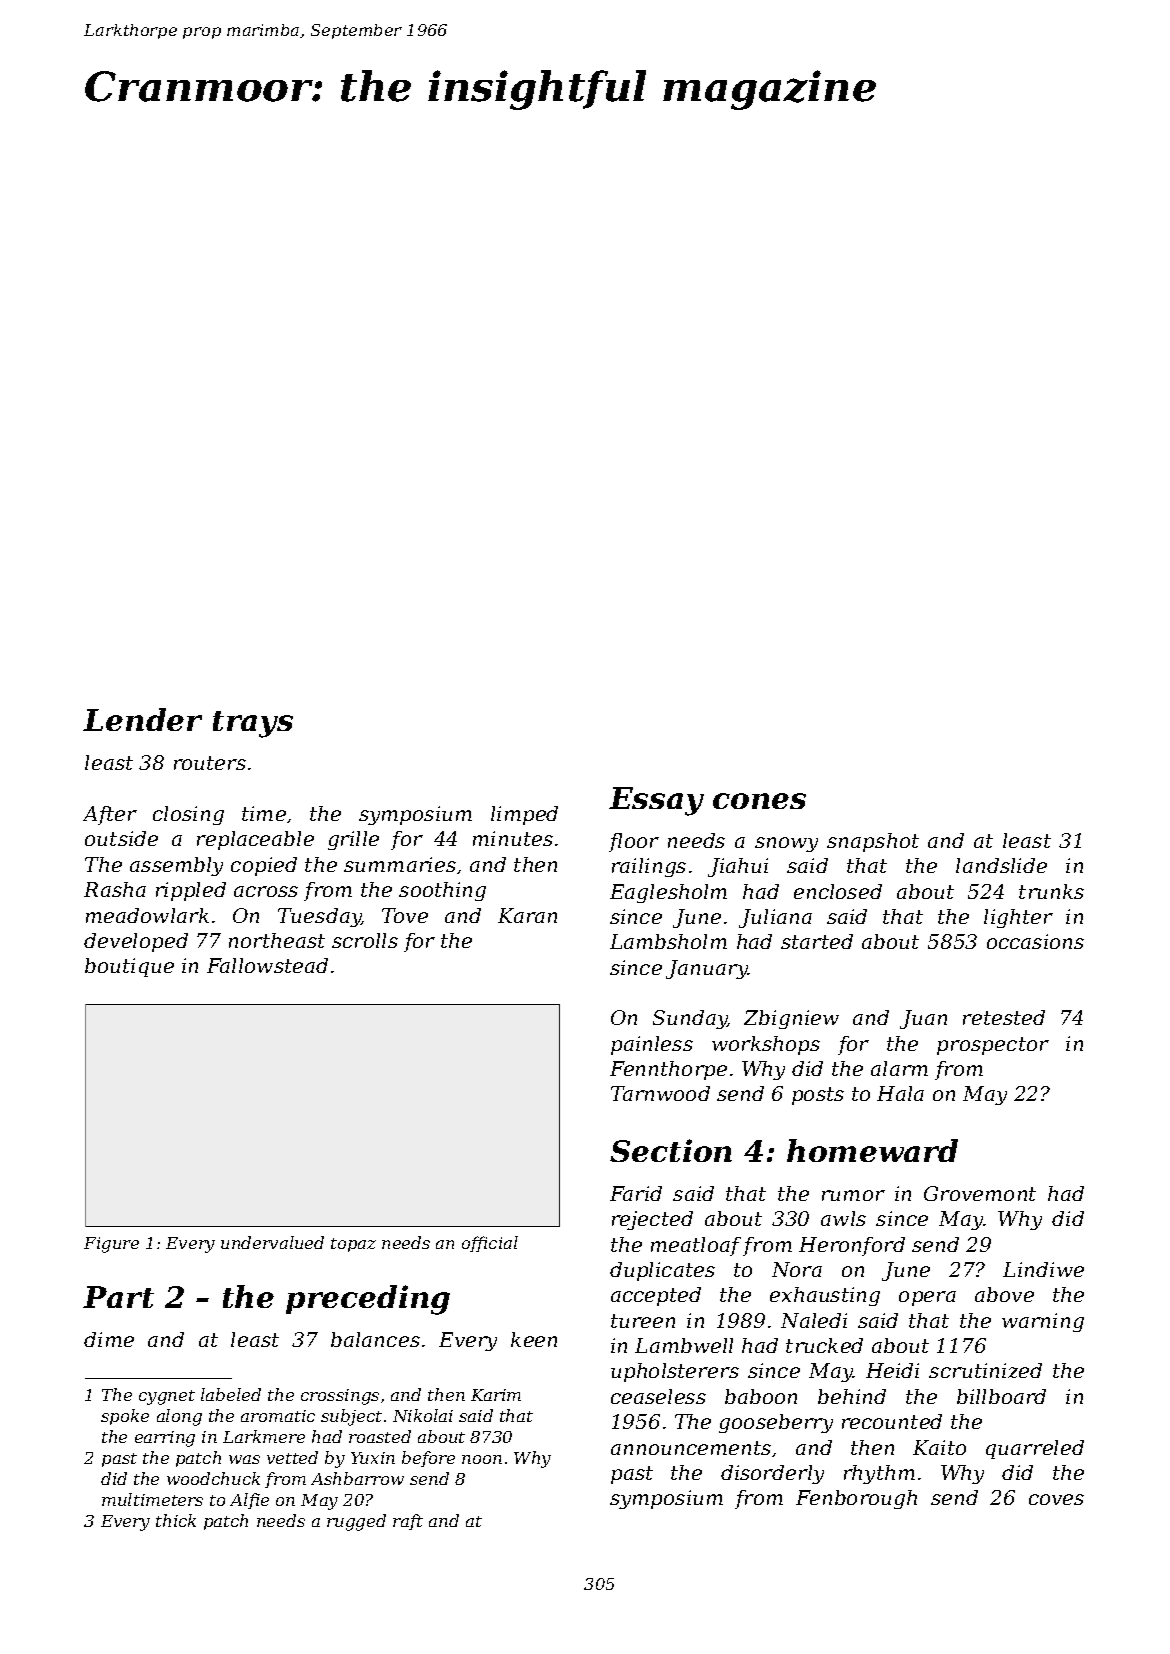  I want to click on painless, so click(652, 1045).
